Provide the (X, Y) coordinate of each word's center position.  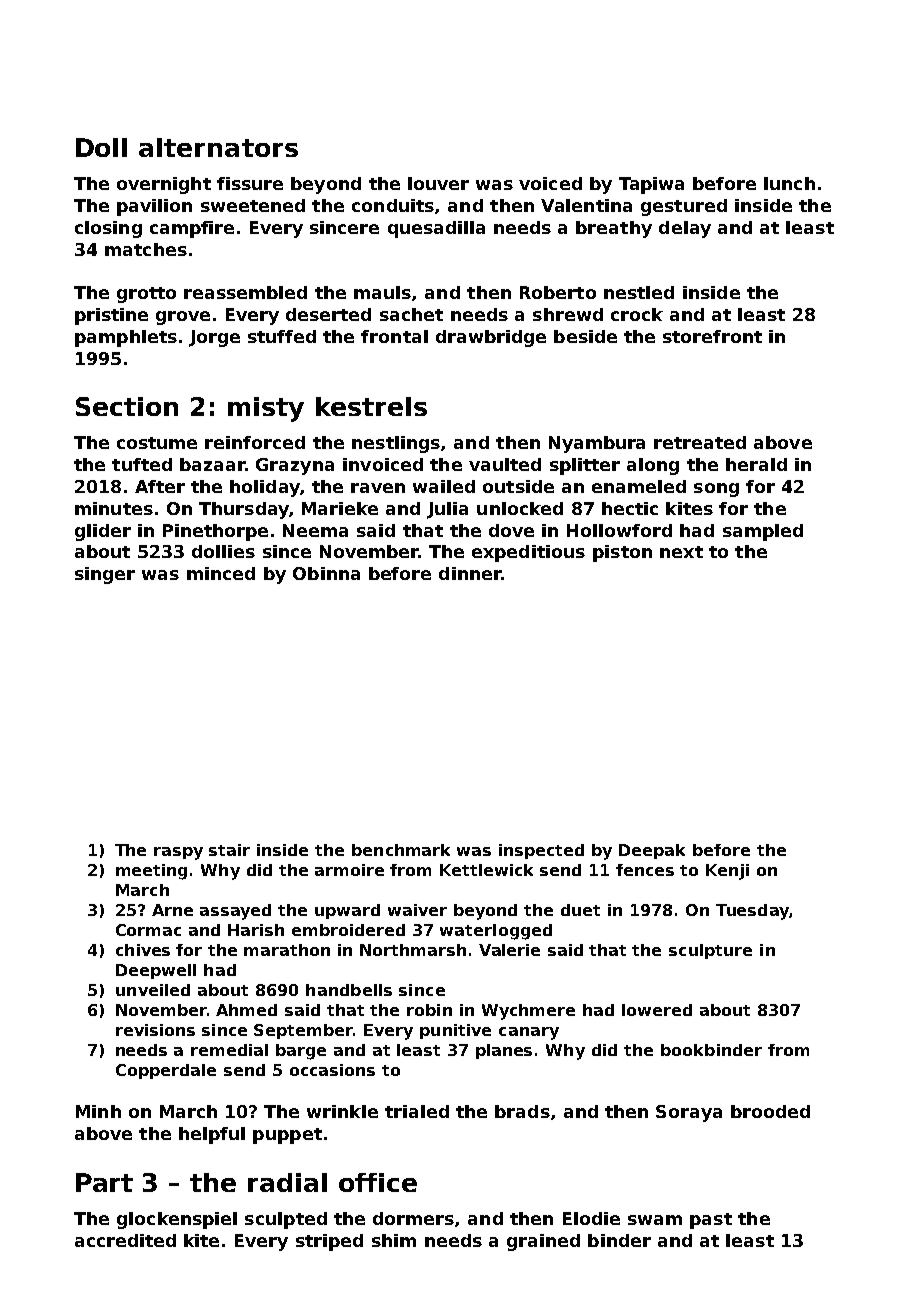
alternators (218, 147)
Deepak (652, 851)
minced (221, 573)
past (711, 1221)
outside (518, 486)
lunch (789, 183)
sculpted (286, 1220)
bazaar (212, 464)
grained (543, 1242)
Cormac (148, 930)
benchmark (401, 850)
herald (756, 464)
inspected (541, 851)
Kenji (727, 872)
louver (438, 183)
